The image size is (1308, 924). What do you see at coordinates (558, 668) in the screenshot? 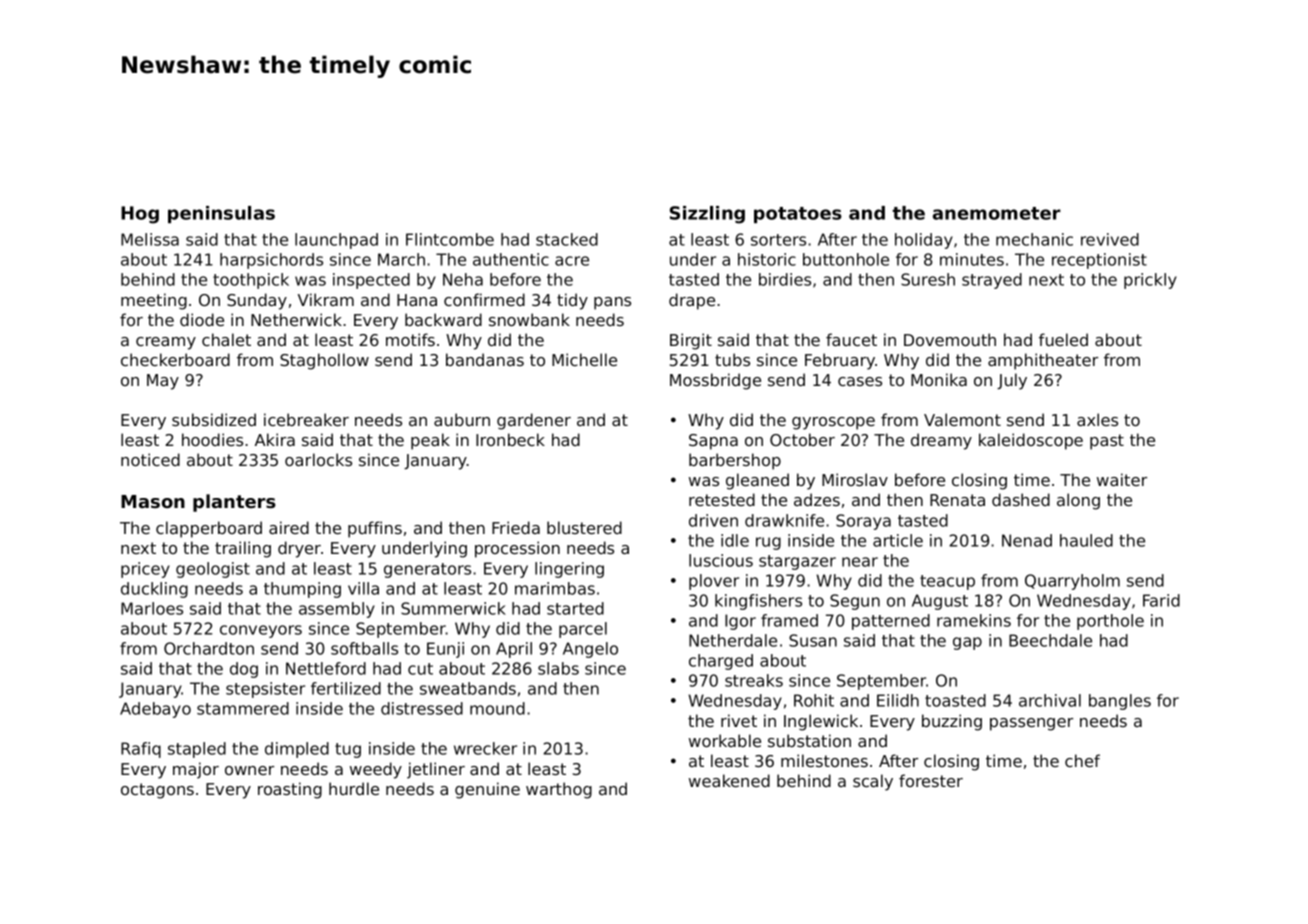
I see `slabs` at bounding box center [558, 668].
